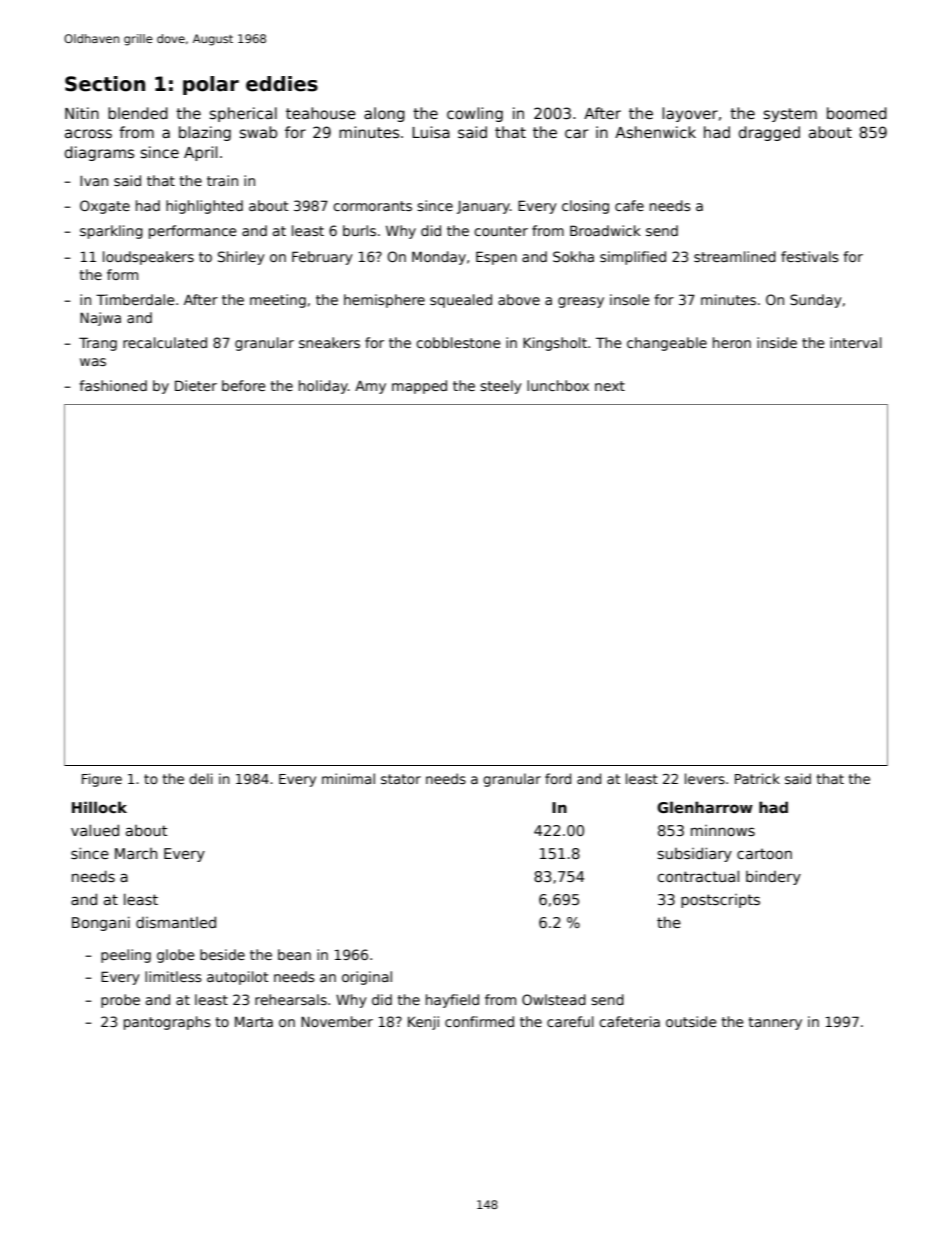 This screenshot has width=952, height=1233. What do you see at coordinates (348, 778) in the screenshot?
I see `minimal` at bounding box center [348, 778].
